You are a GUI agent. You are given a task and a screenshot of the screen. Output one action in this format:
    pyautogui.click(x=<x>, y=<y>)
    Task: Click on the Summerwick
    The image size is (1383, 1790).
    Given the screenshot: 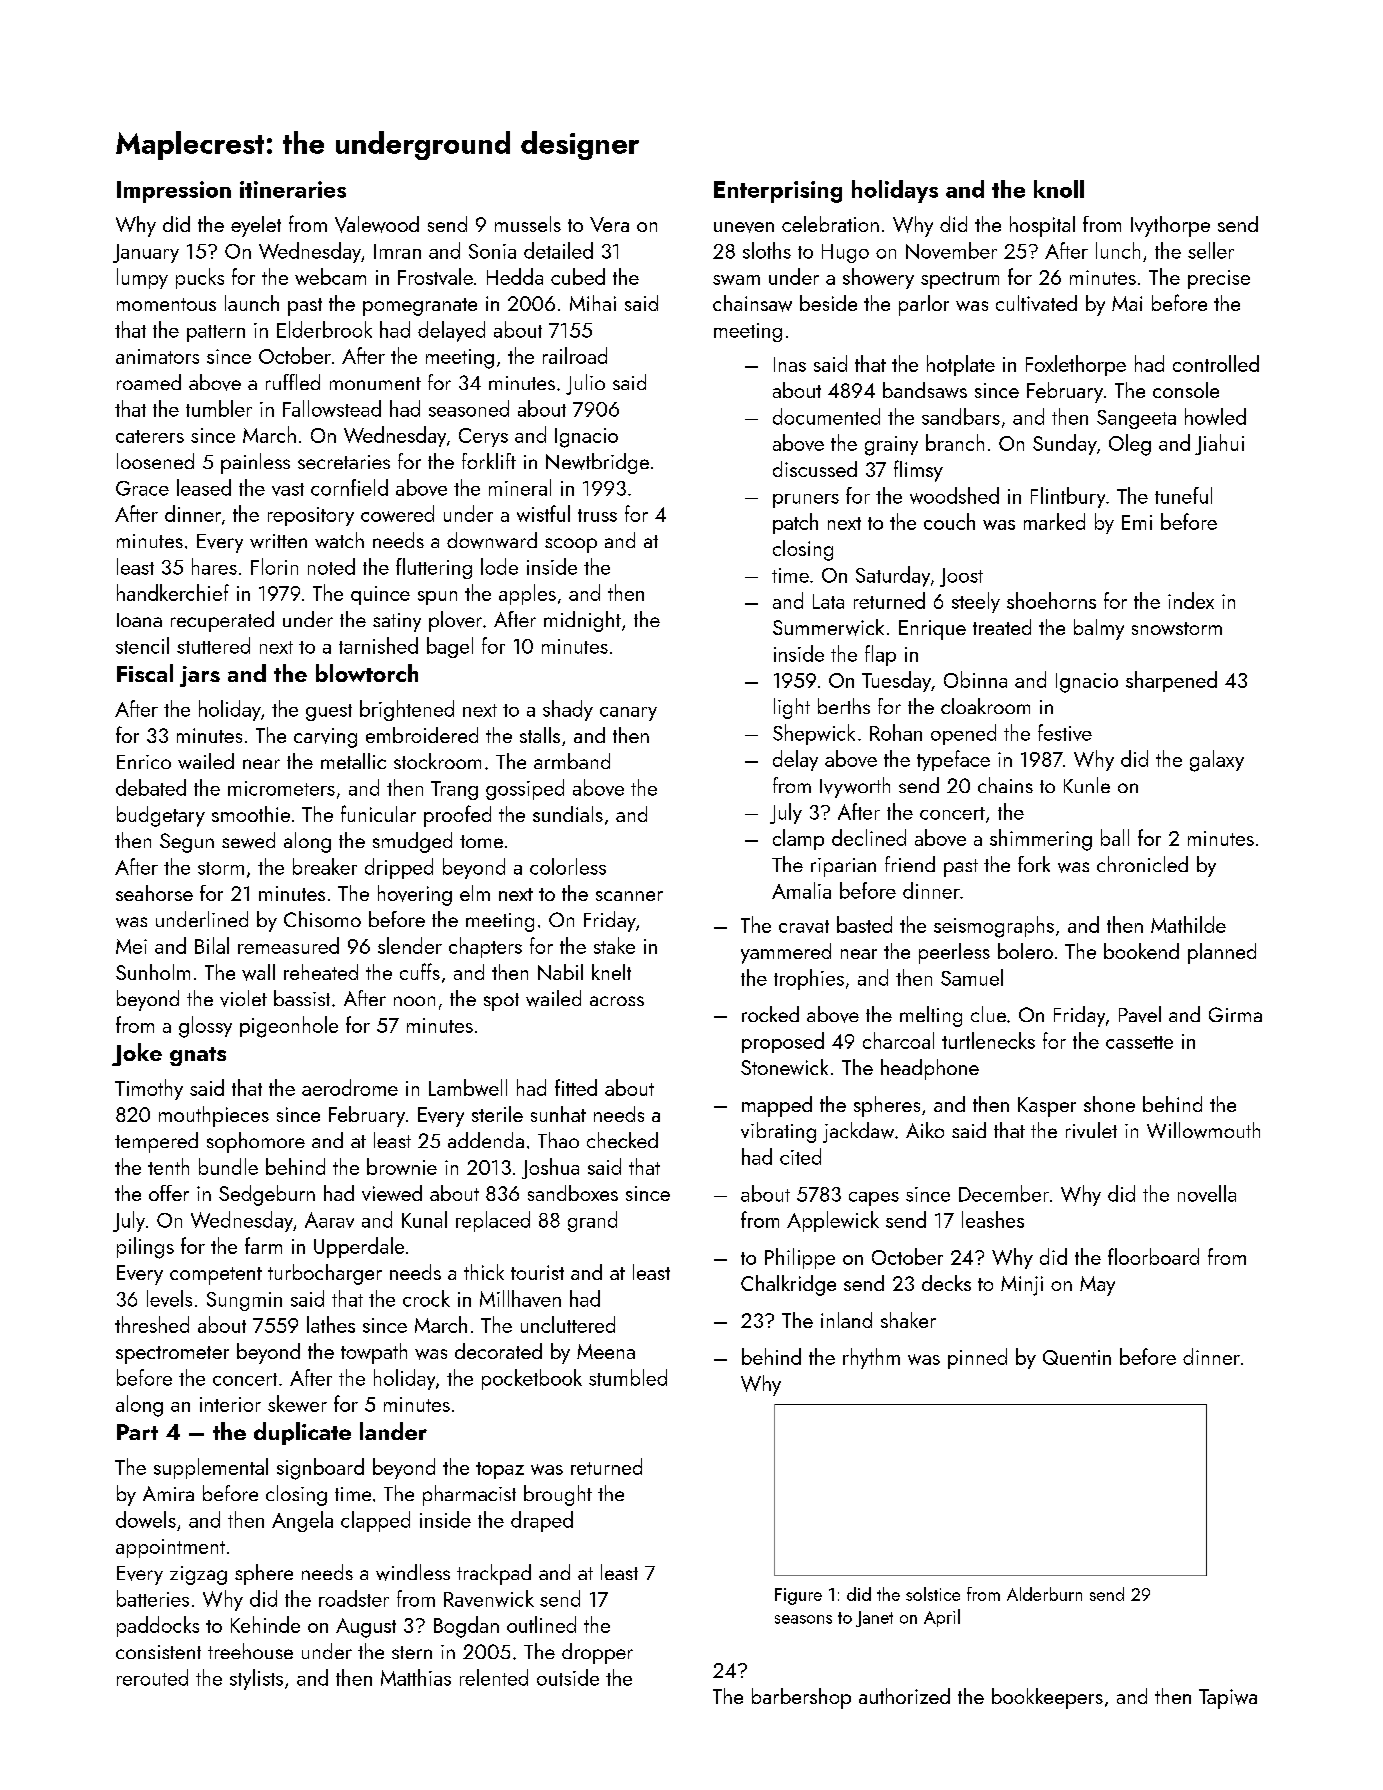 What is the action you would take?
    pyautogui.click(x=828, y=627)
